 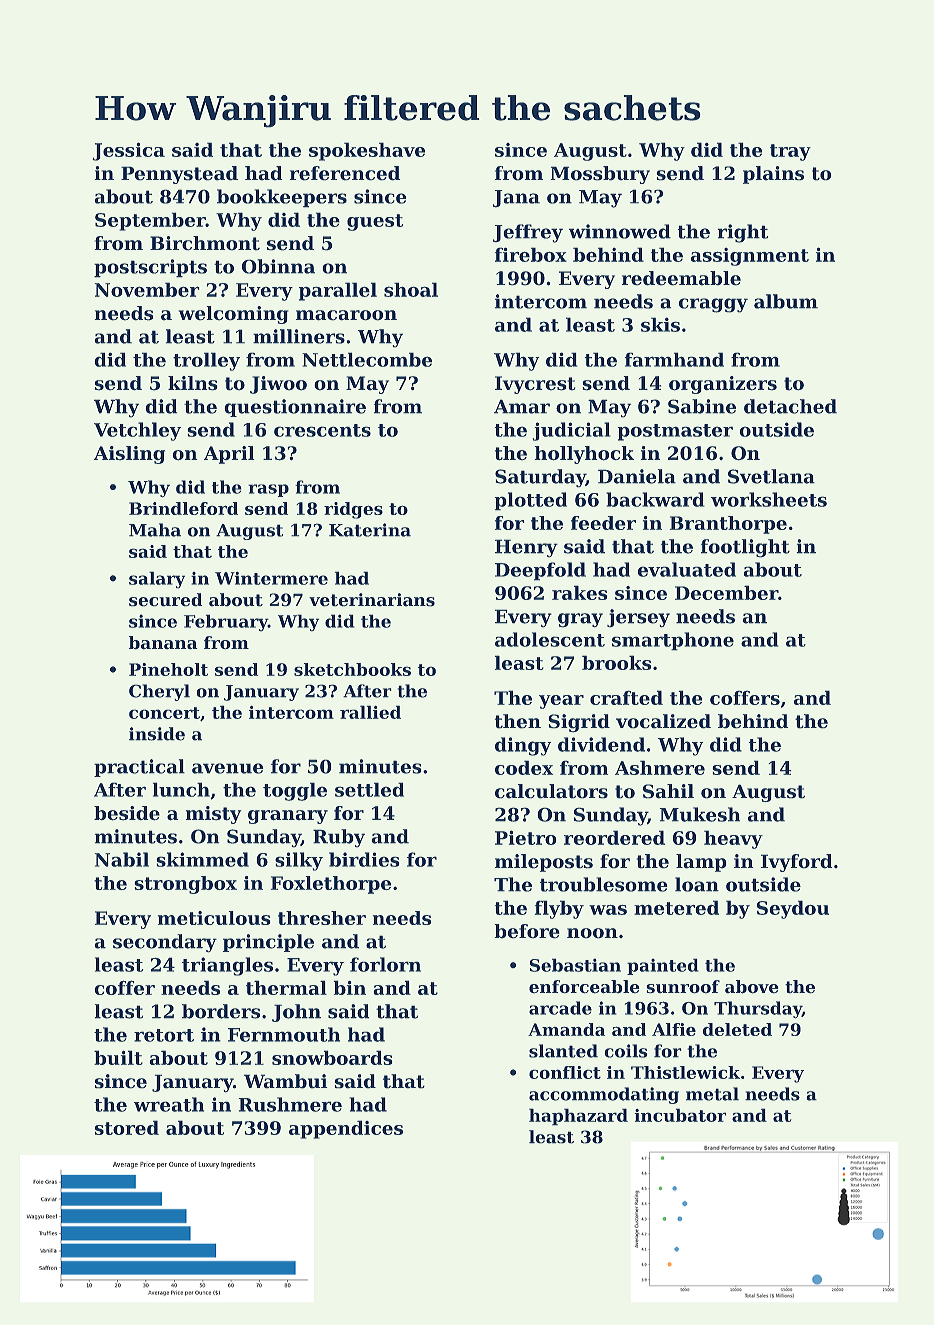 What do you see at coordinates (213, 815) in the screenshot?
I see `misty` at bounding box center [213, 815].
